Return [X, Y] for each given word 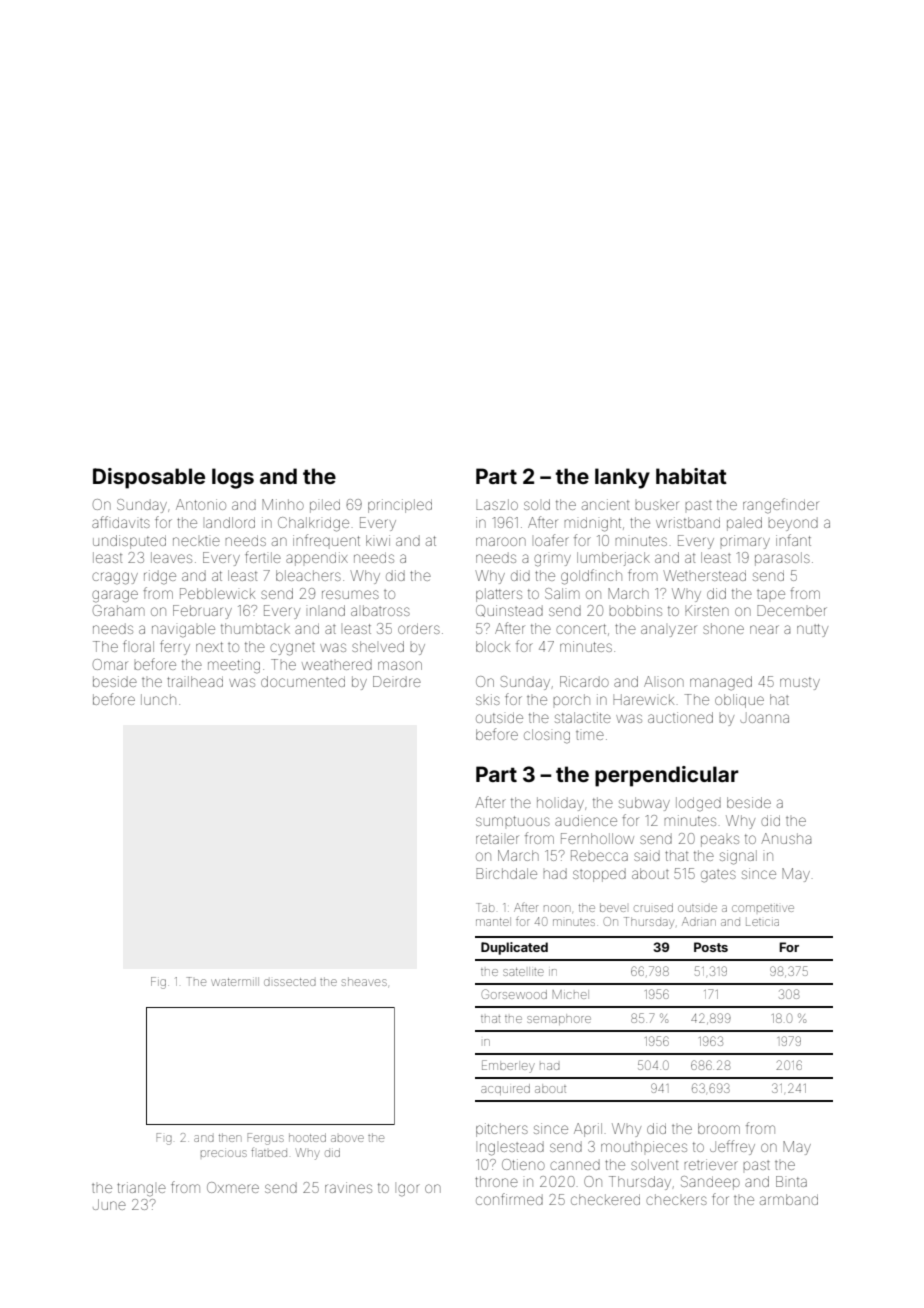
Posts [711, 947]
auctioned [680, 717]
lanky [622, 478]
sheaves [364, 981]
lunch [158, 699]
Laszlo [497, 504]
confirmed [509, 1199]
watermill [235, 981]
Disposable [149, 478]
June [109, 1204]
